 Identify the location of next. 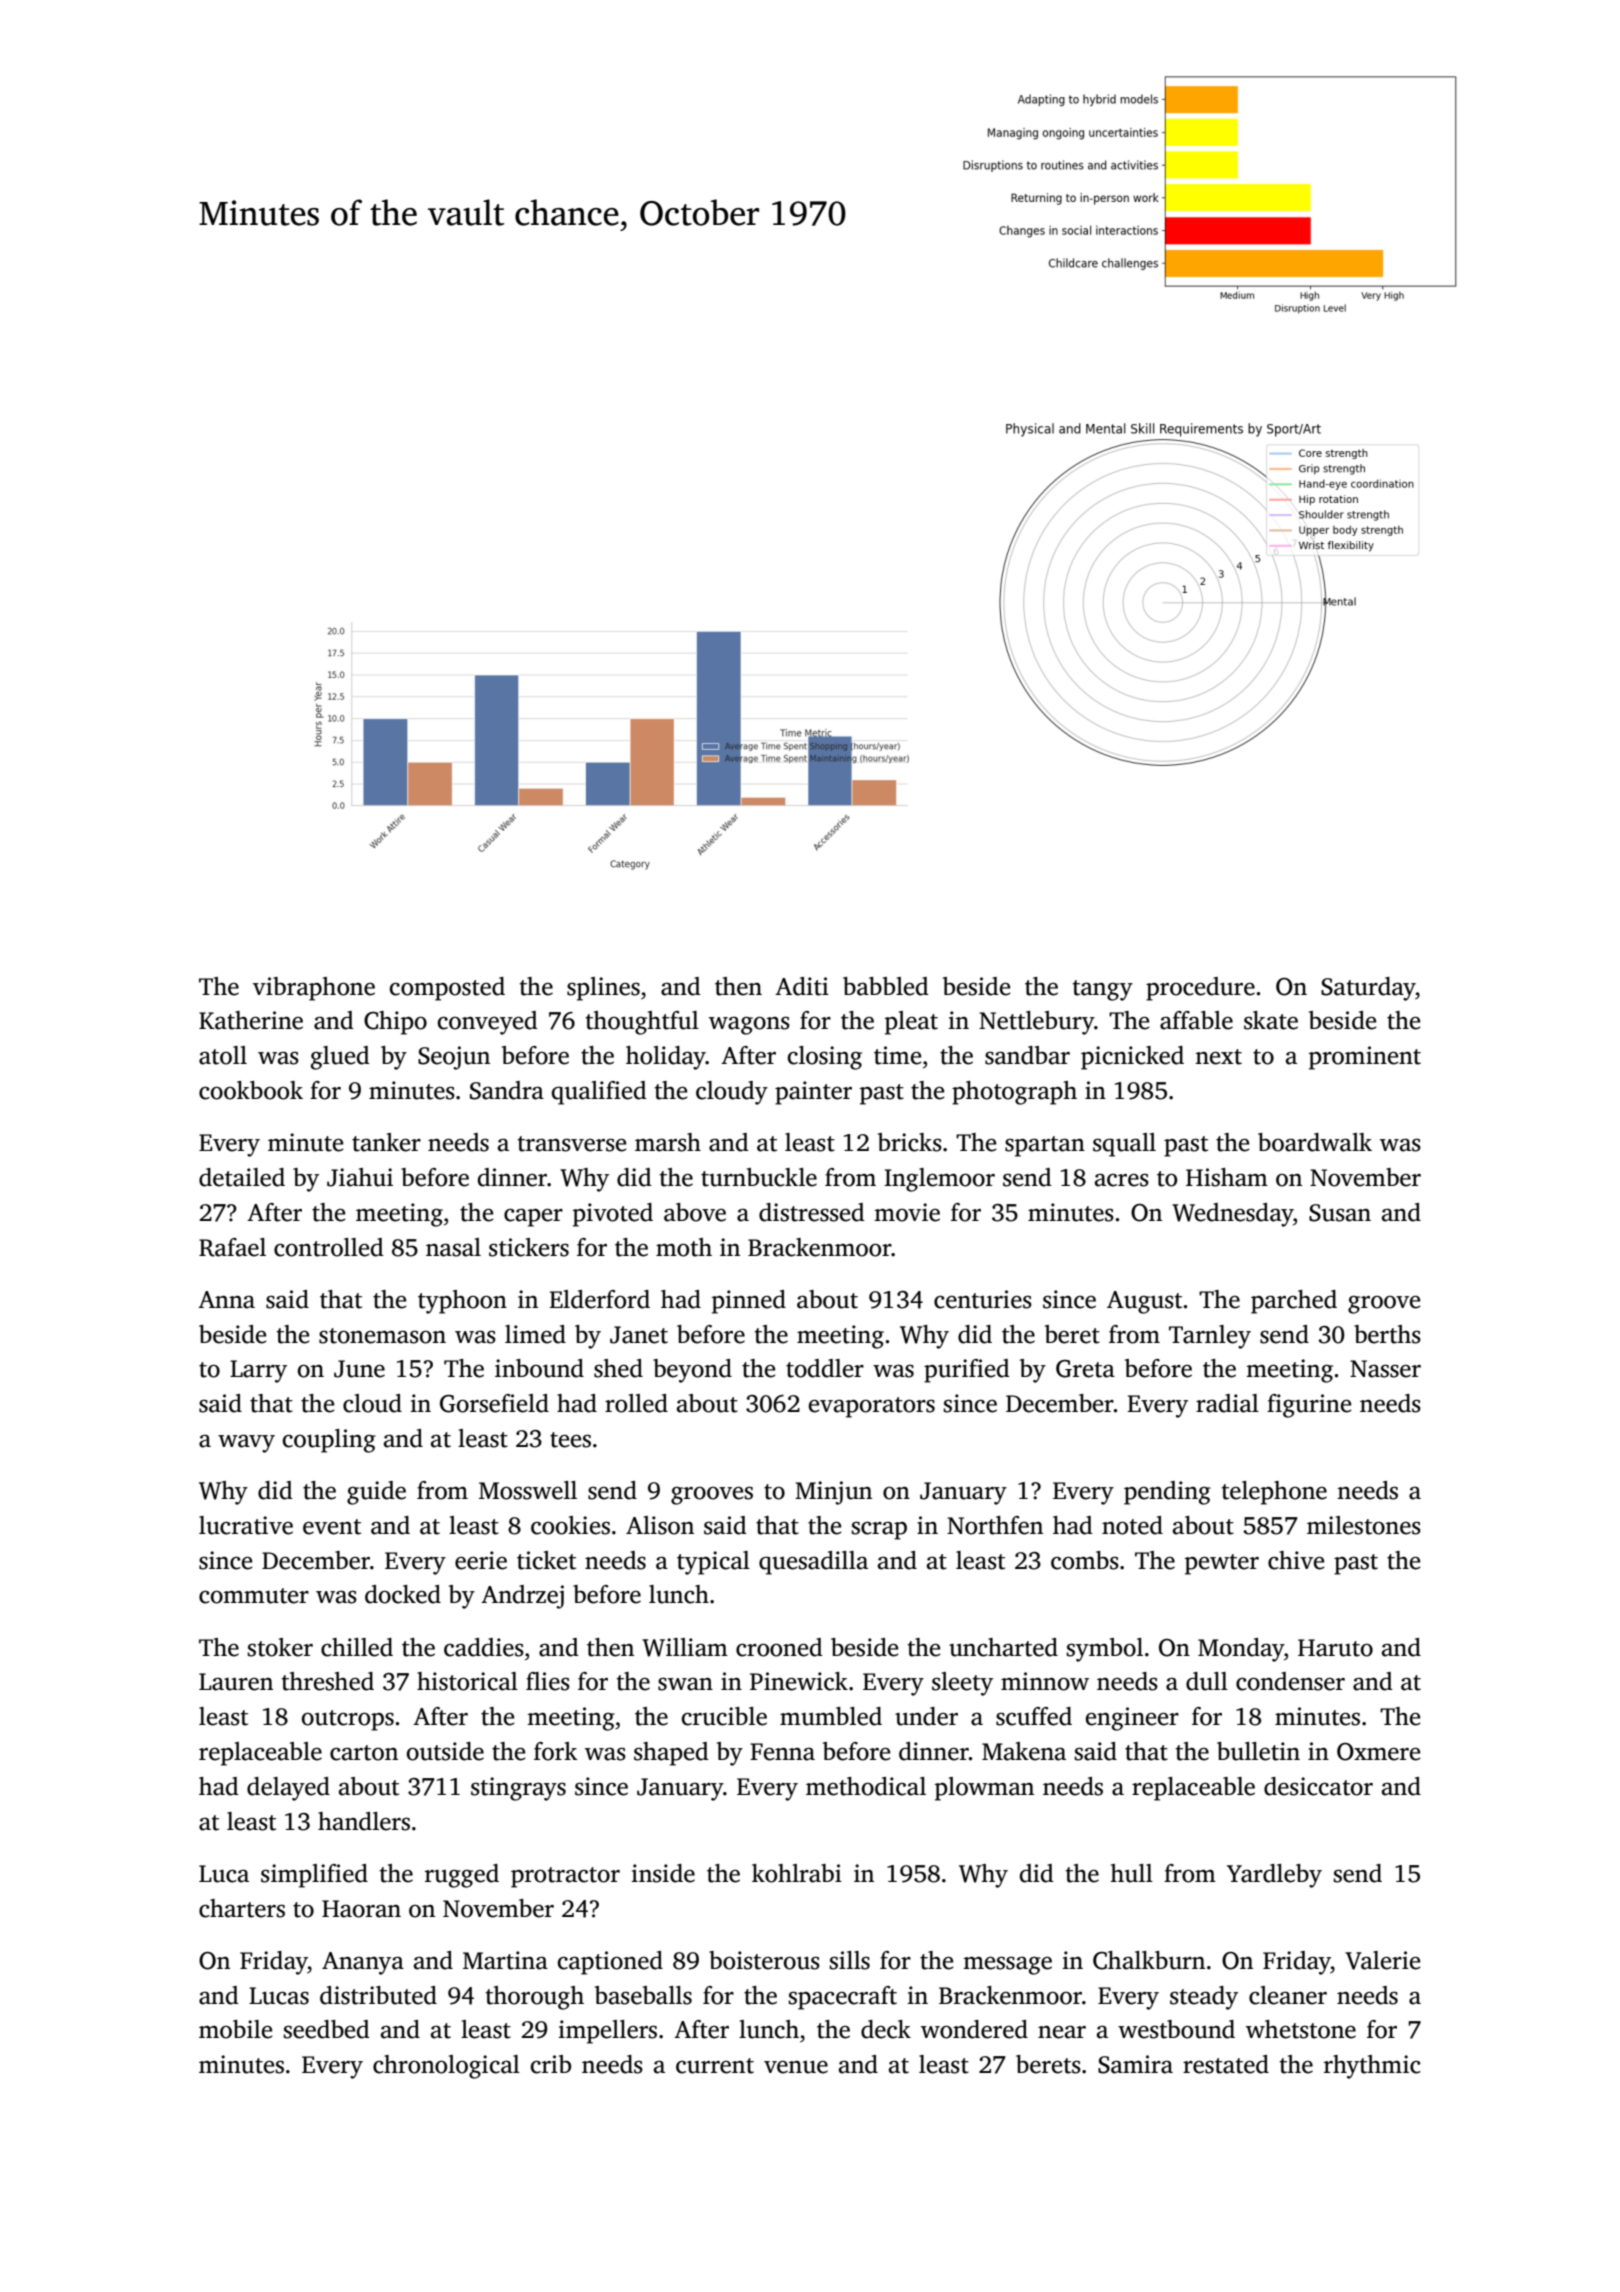
(1218, 1057).
